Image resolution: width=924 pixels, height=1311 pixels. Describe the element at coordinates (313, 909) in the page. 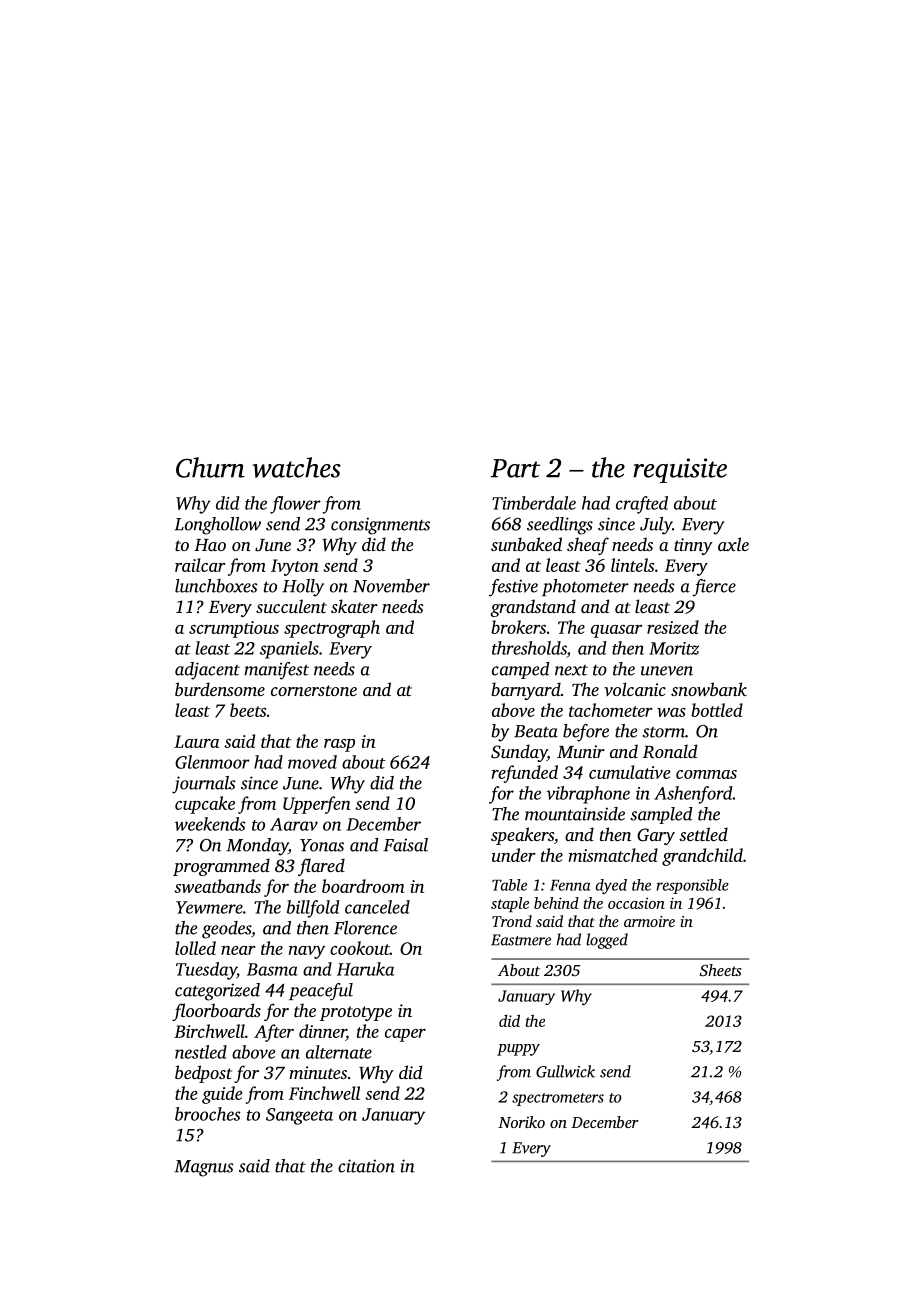

I see `billfold` at that location.
